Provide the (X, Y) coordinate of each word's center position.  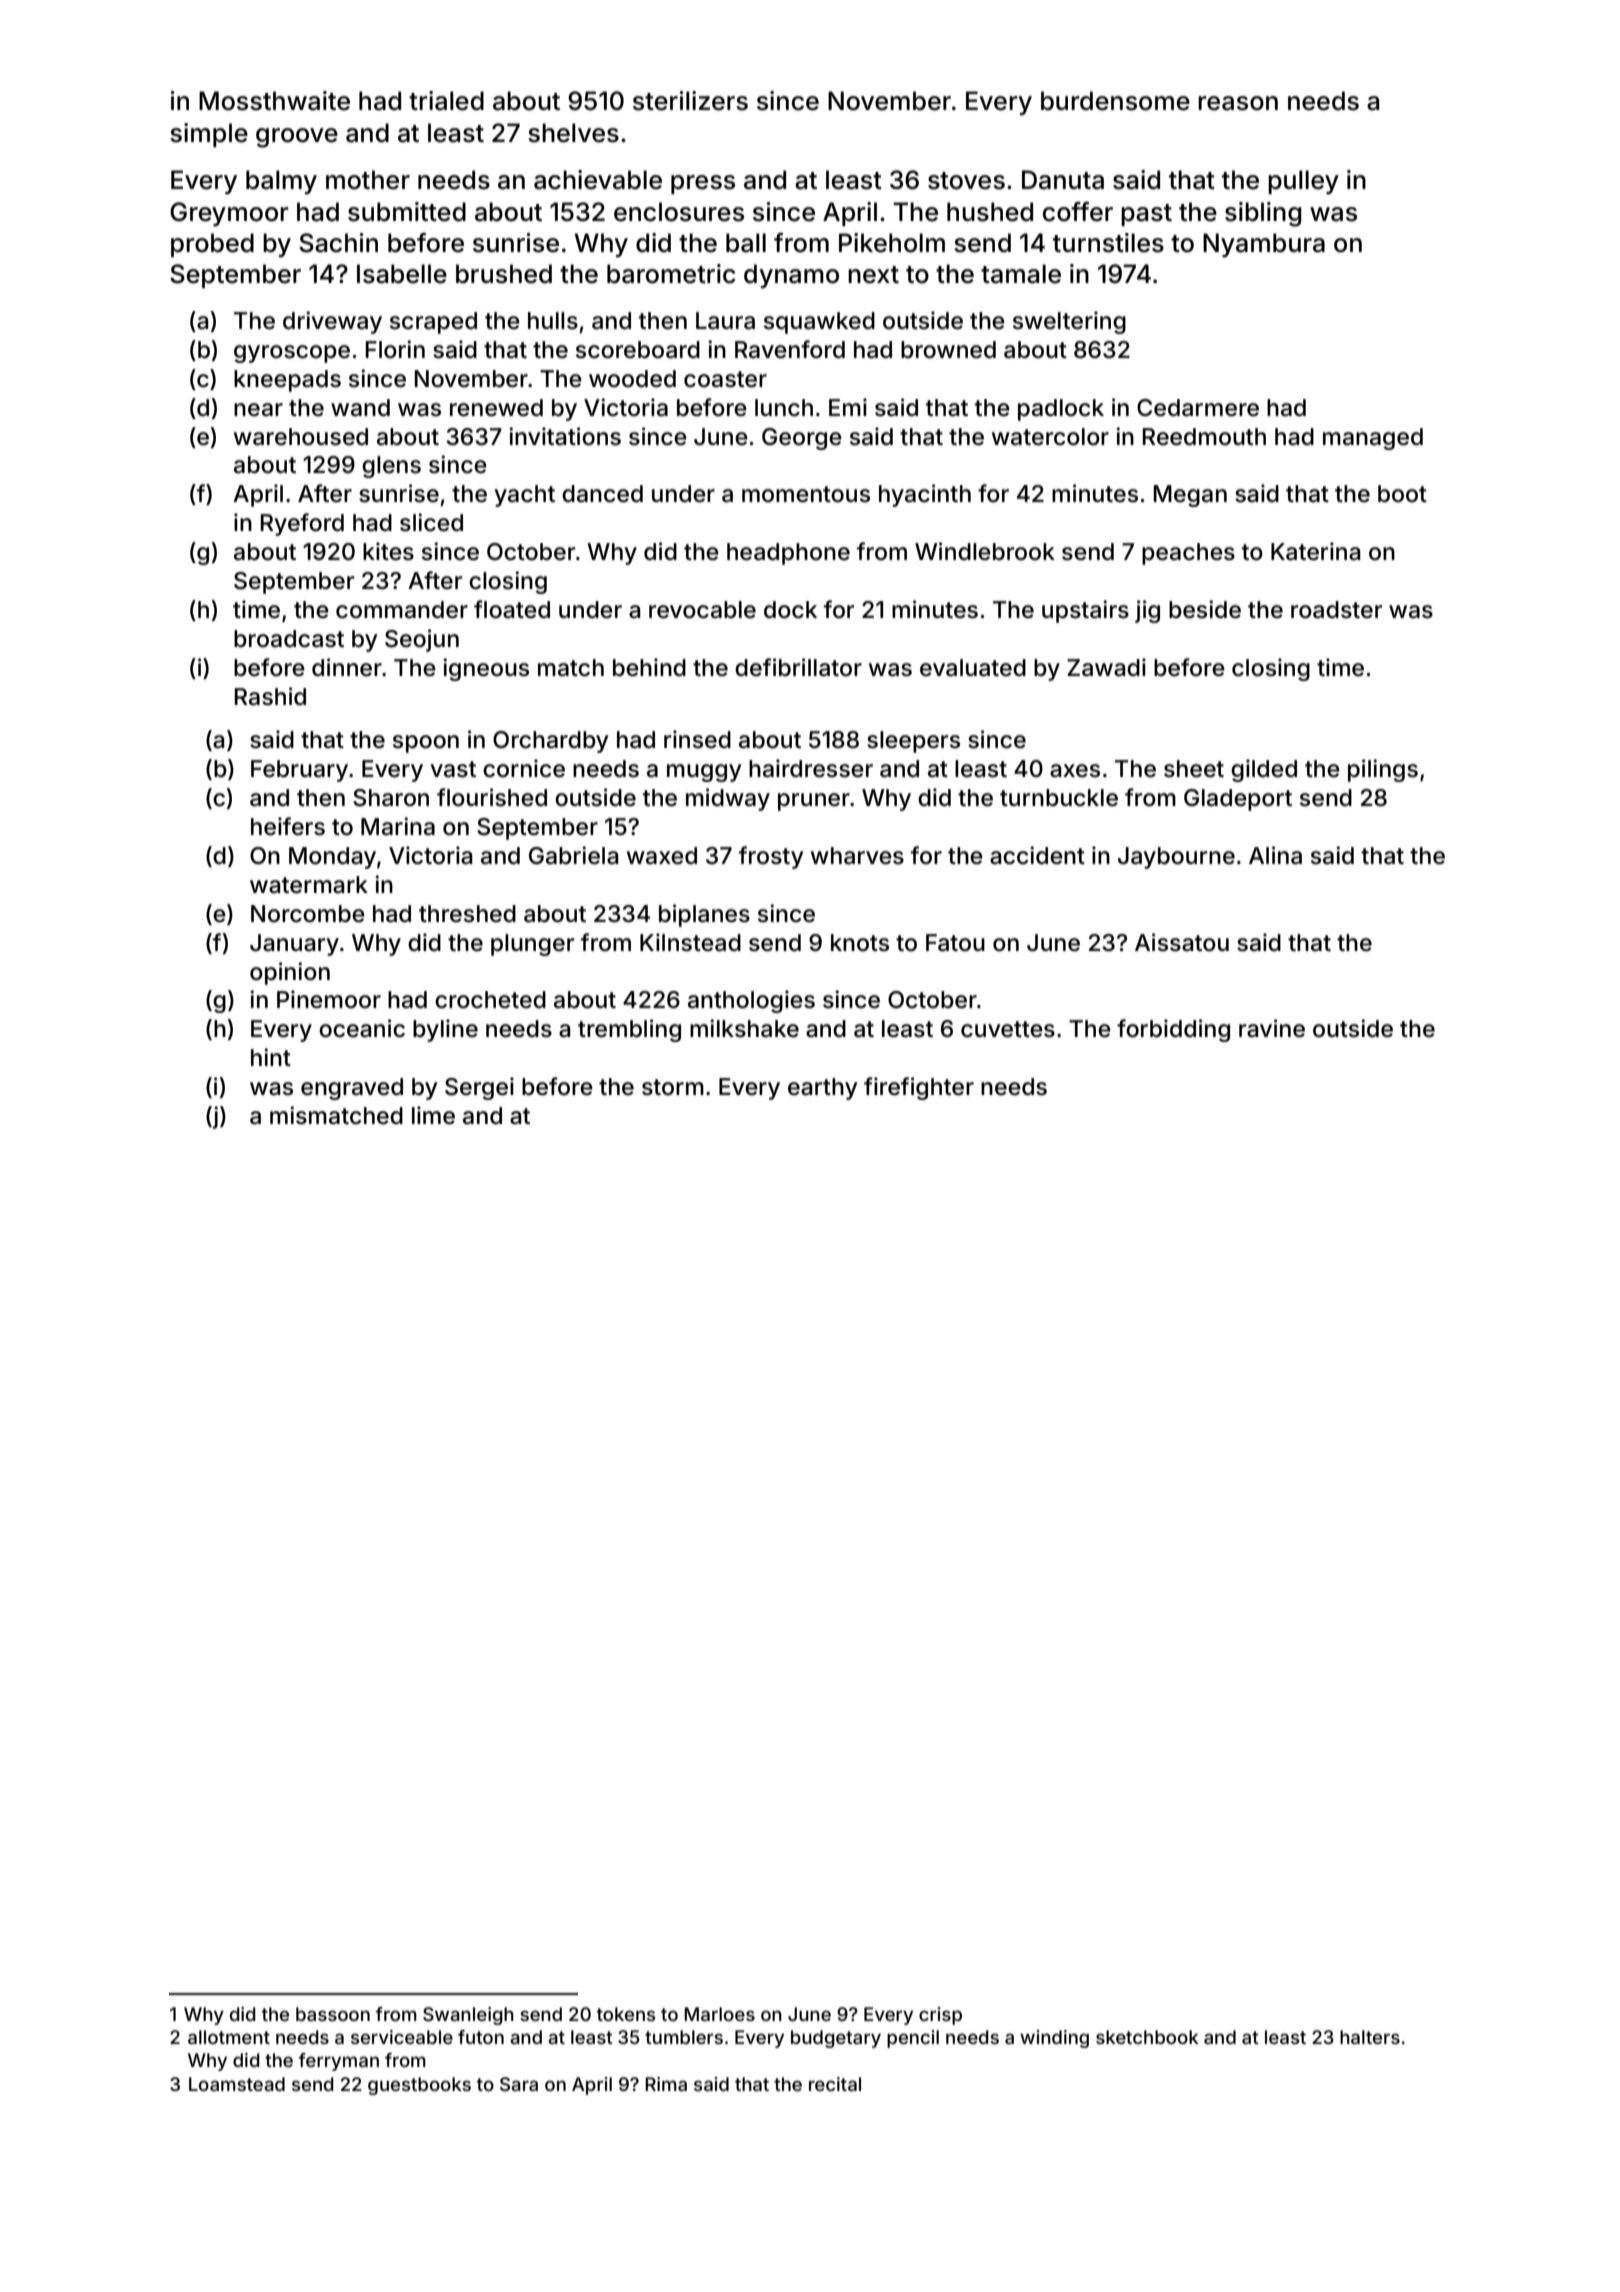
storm (673, 1087)
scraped (433, 323)
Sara (519, 2084)
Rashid (270, 696)
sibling (1263, 214)
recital (835, 2084)
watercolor (1050, 437)
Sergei (479, 1088)
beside (1205, 609)
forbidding (1173, 1030)
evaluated (973, 668)
